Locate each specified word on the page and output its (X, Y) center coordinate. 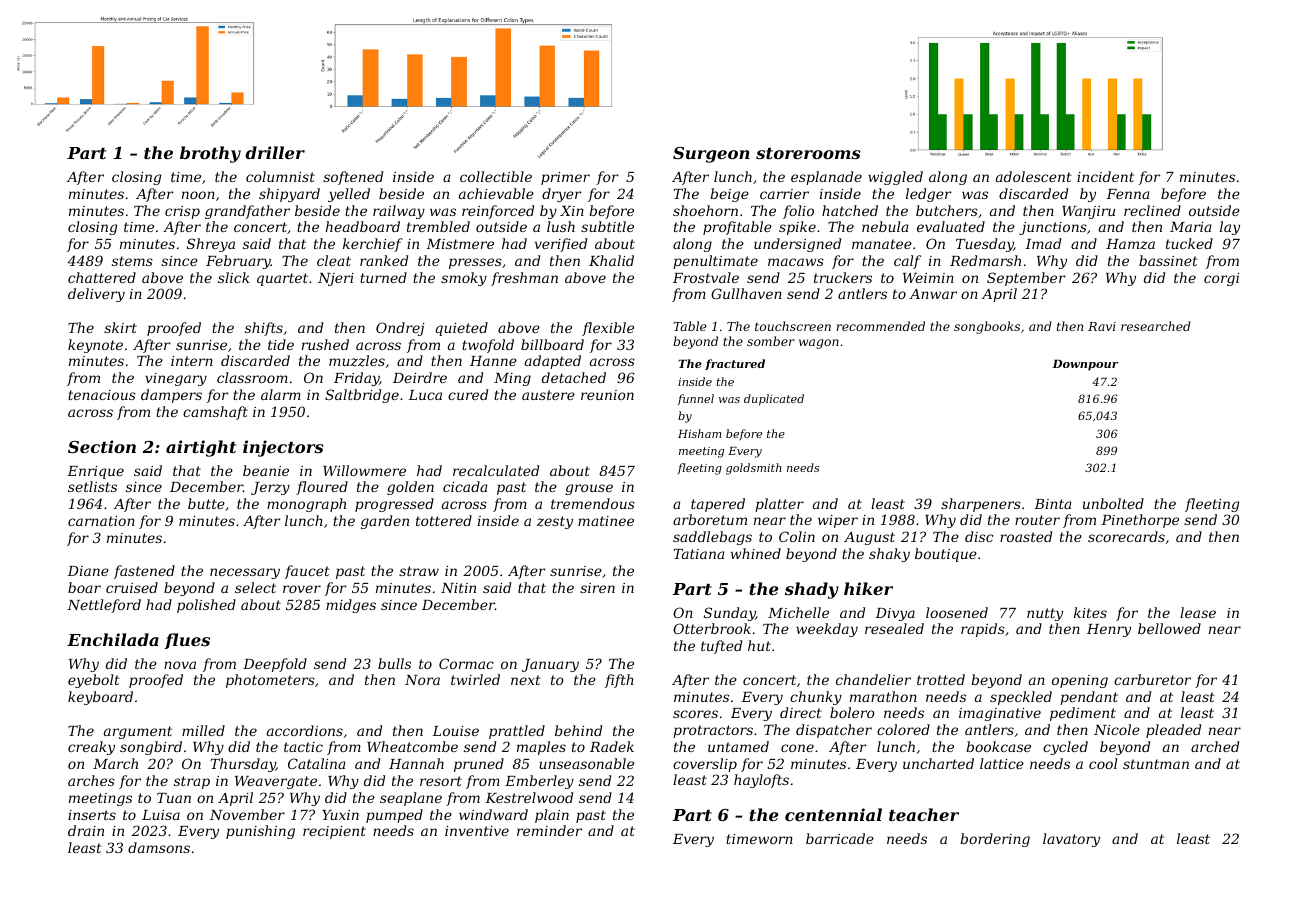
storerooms (808, 153)
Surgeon (711, 155)
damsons (159, 847)
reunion (607, 395)
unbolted (1113, 503)
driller (275, 152)
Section (102, 446)
